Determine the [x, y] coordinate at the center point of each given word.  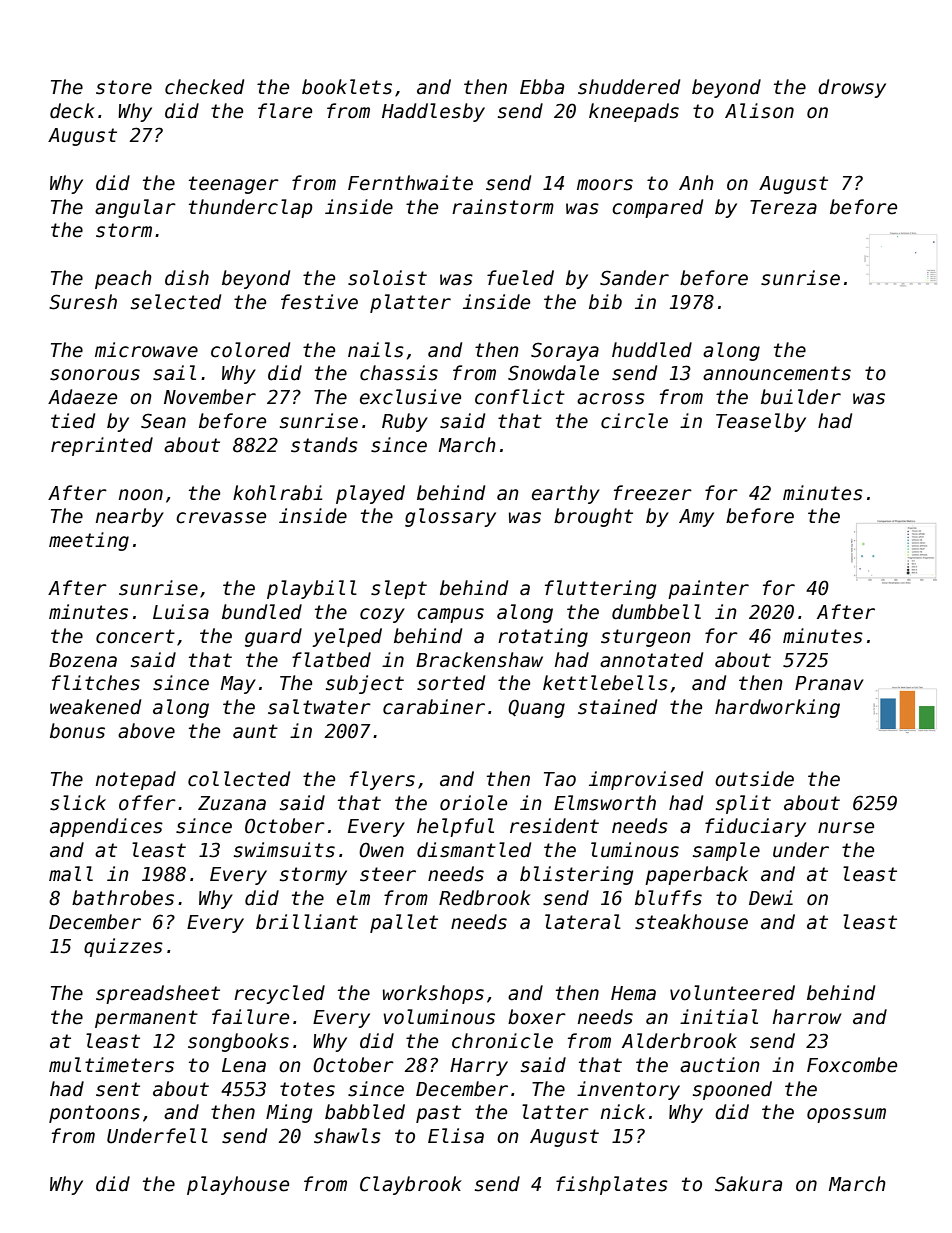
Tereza [783, 207]
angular [135, 208]
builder [801, 397]
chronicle [502, 1041]
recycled [279, 994]
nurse [846, 828]
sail [174, 373]
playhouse [238, 1185]
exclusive [410, 397]
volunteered [732, 993]
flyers [382, 780]
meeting [89, 541]
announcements [777, 373]
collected [239, 779]
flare [285, 111]
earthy [566, 494]
